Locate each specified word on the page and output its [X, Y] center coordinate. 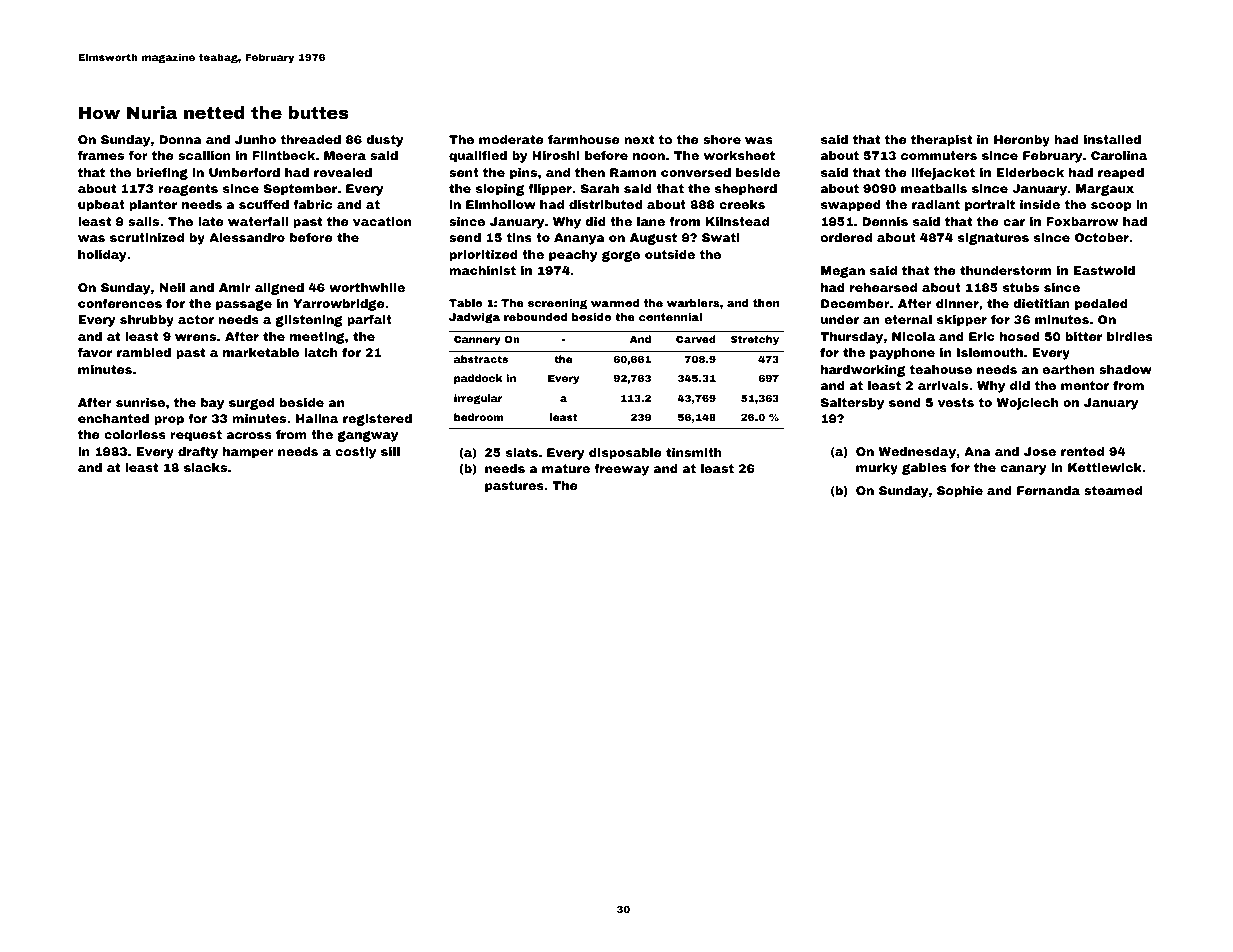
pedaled [1101, 305]
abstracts [481, 359]
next [639, 139]
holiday [102, 256]
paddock [478, 379]
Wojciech [1027, 404]
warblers [693, 303]
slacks [205, 467]
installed [1112, 139]
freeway [621, 470]
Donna [180, 139]
